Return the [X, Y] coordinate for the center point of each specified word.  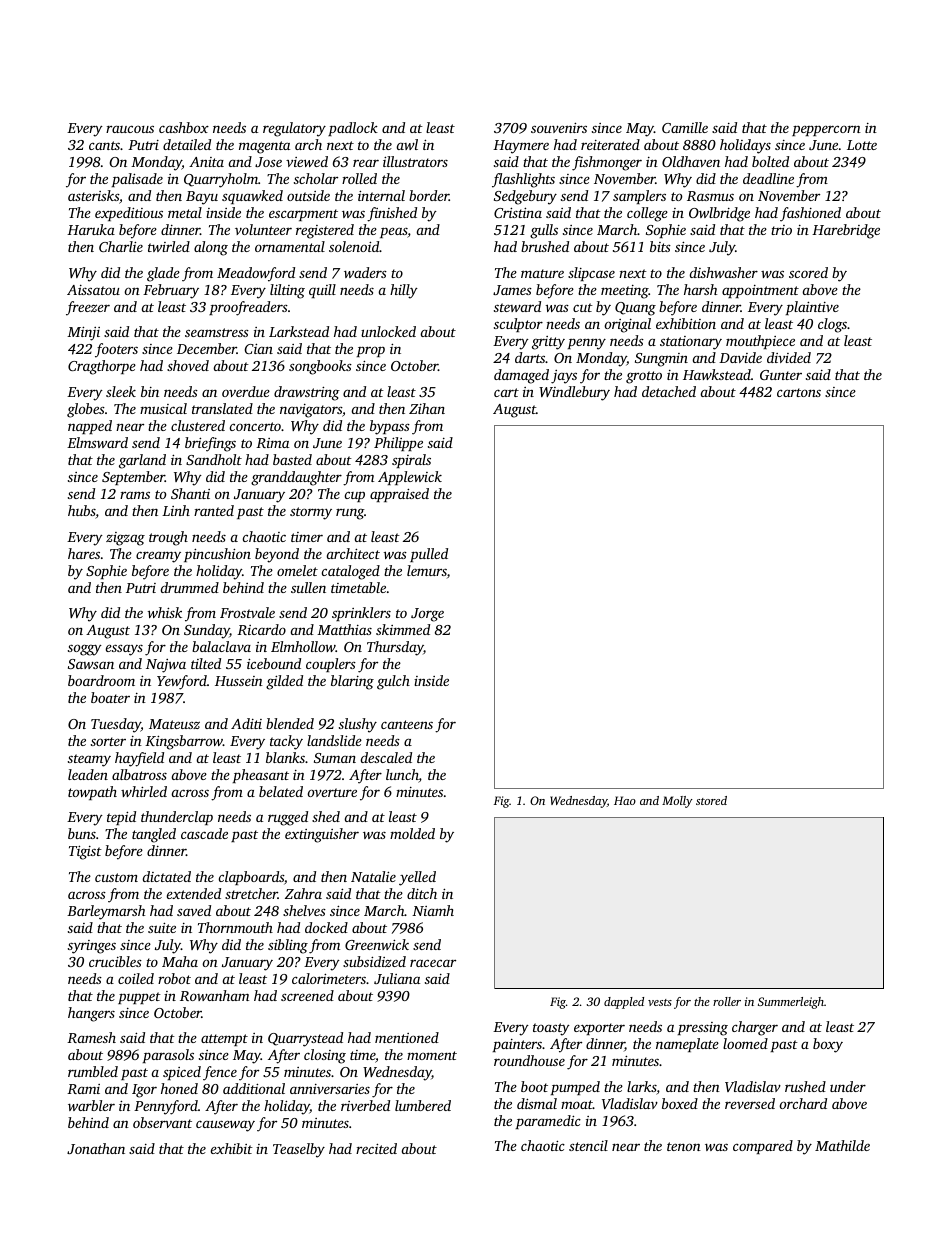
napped [90, 427]
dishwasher [724, 272]
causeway [225, 1126]
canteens [407, 724]
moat [577, 1104]
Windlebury [574, 393]
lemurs [427, 570]
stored [711, 800]
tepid [121, 818]
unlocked [388, 331]
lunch [402, 776]
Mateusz [174, 724]
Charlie [121, 246]
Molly [677, 802]
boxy [828, 1045]
